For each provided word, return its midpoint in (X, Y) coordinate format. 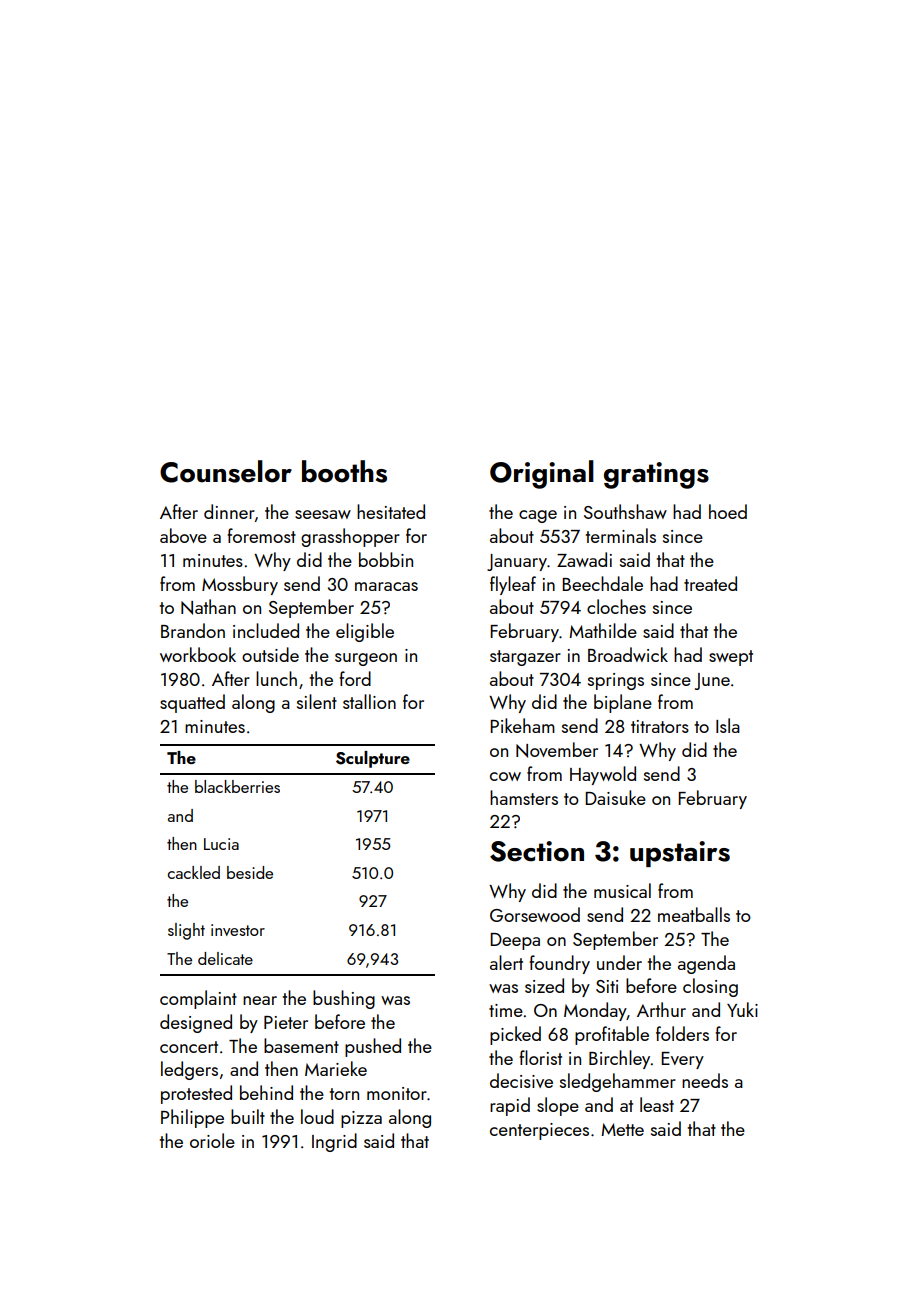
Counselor (226, 471)
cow (505, 776)
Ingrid (334, 1142)
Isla (728, 725)
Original (542, 474)
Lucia (221, 844)
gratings (656, 475)
